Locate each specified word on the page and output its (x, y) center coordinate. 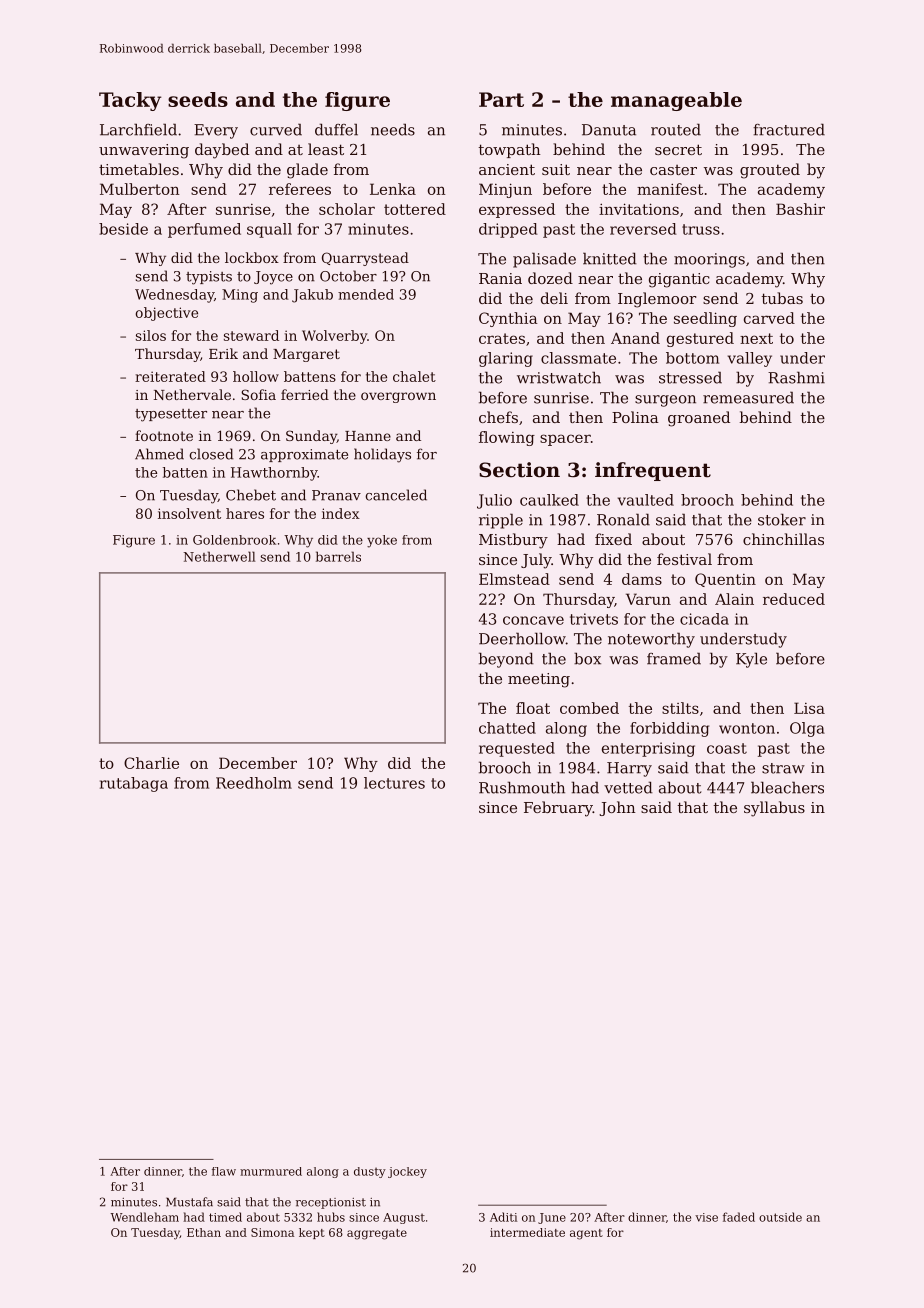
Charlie (151, 763)
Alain (734, 599)
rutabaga (134, 784)
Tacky (130, 101)
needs (393, 129)
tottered (415, 209)
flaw (224, 1171)
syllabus (774, 809)
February (558, 809)
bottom (692, 358)
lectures (394, 783)
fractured (789, 129)
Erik (223, 353)
